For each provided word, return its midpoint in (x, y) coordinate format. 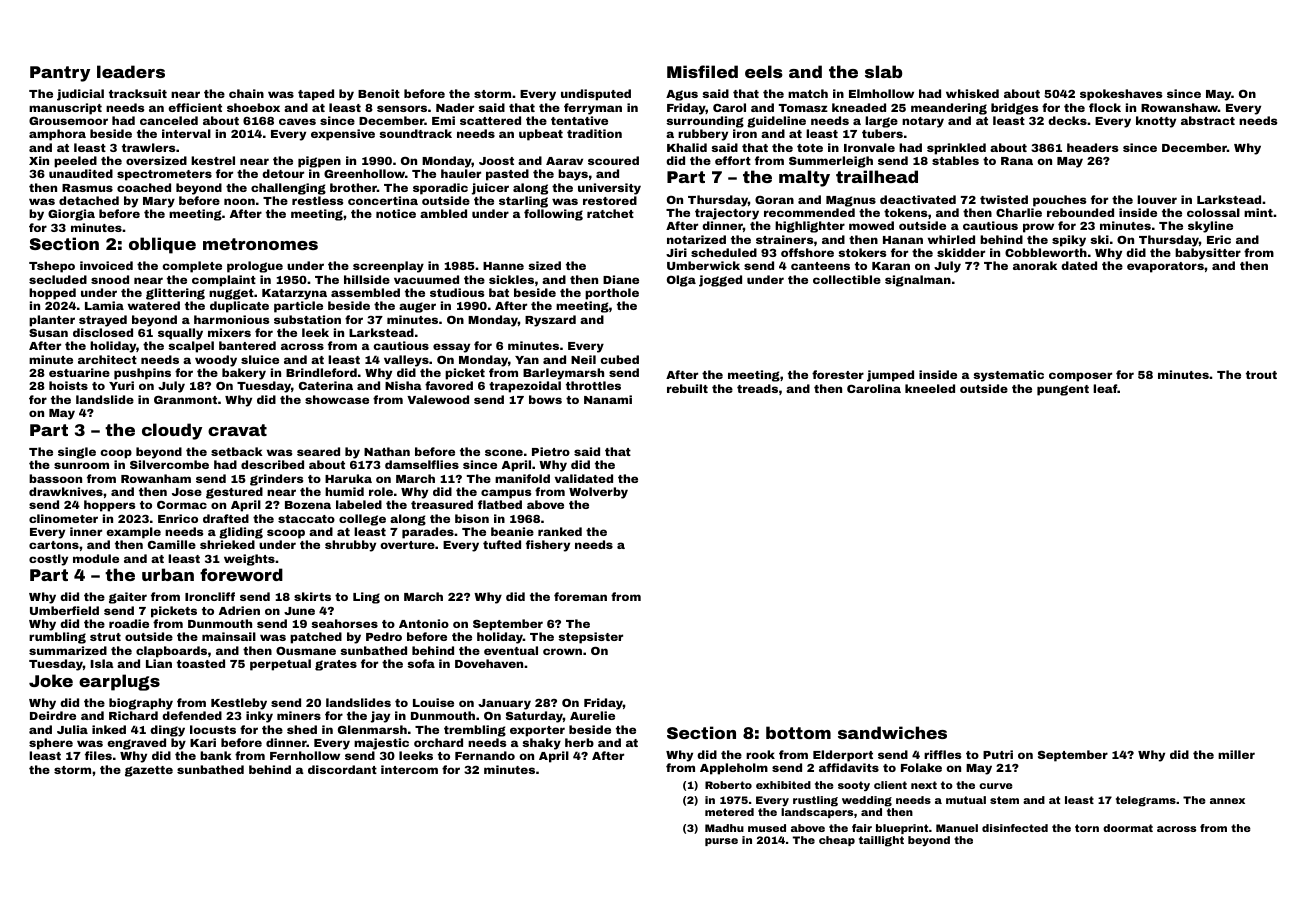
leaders (131, 71)
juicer (490, 189)
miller (1236, 754)
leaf (1105, 388)
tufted (502, 544)
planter (52, 321)
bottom (798, 732)
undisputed (596, 95)
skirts (312, 596)
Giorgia (71, 215)
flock (1105, 107)
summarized (68, 650)
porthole (612, 294)
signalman (918, 281)
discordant (342, 769)
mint (1258, 212)
